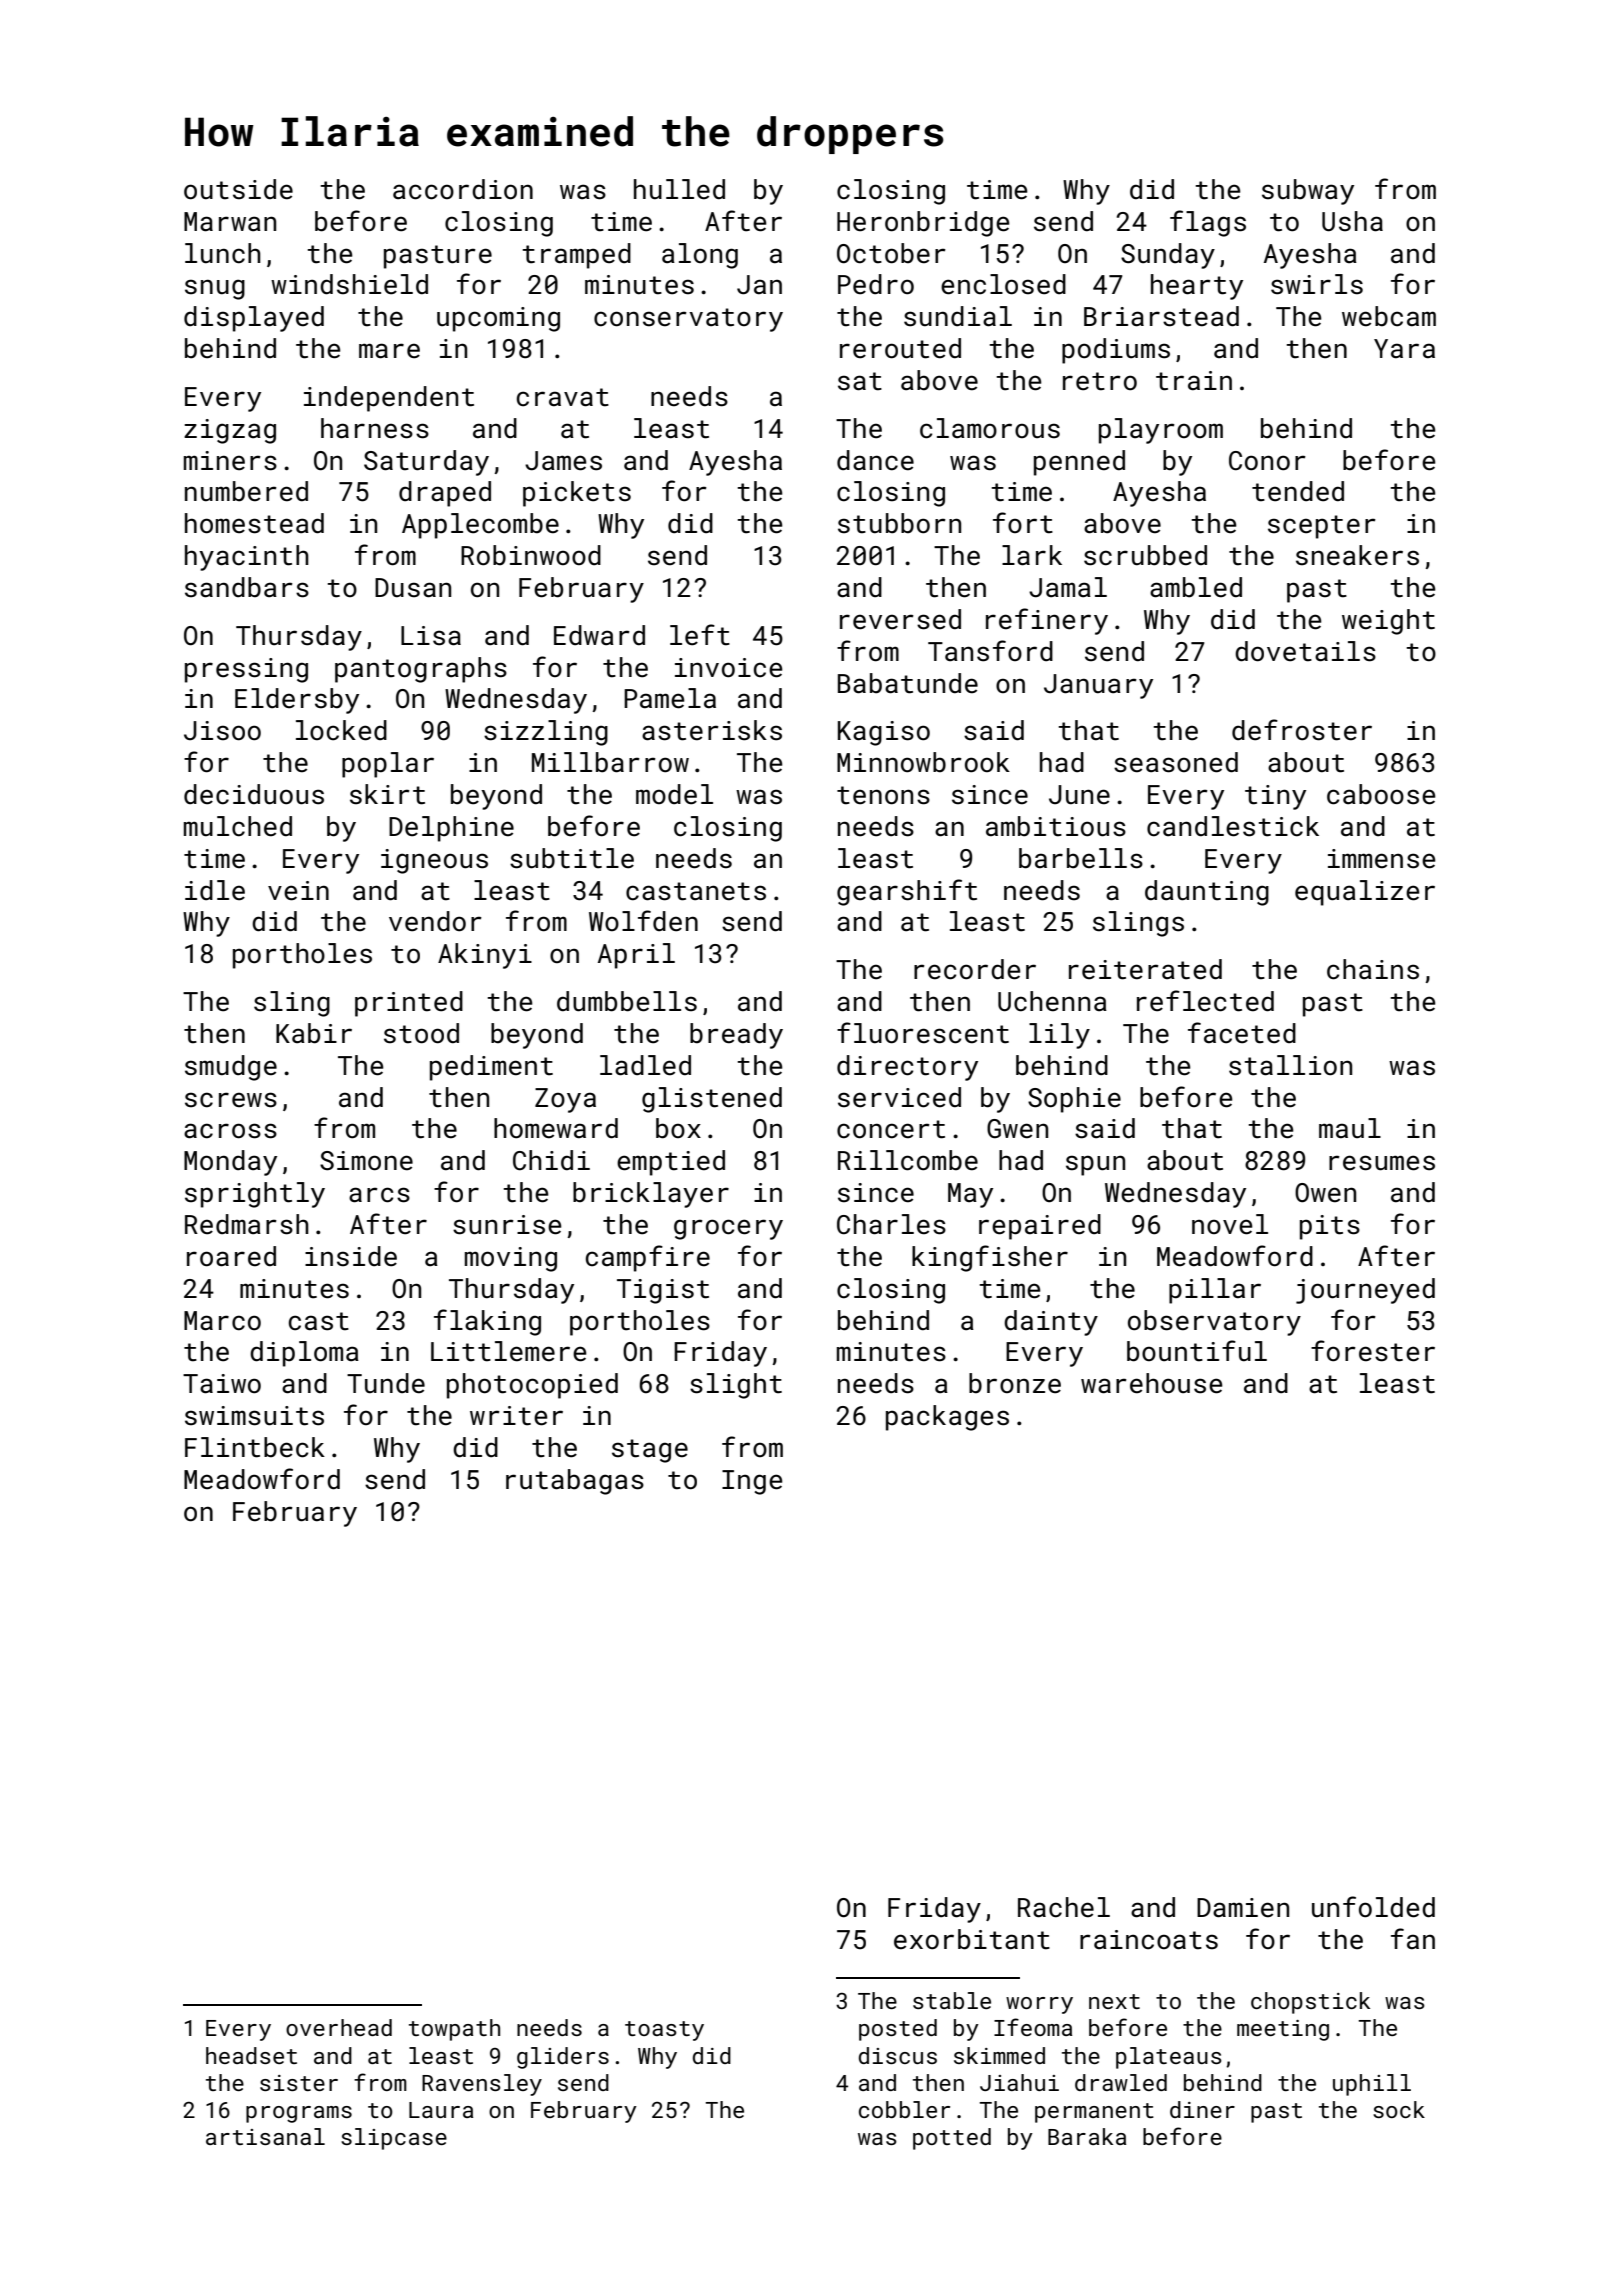  Describe the element at coordinates (664, 2031) in the page. I see `toasty` at that location.
